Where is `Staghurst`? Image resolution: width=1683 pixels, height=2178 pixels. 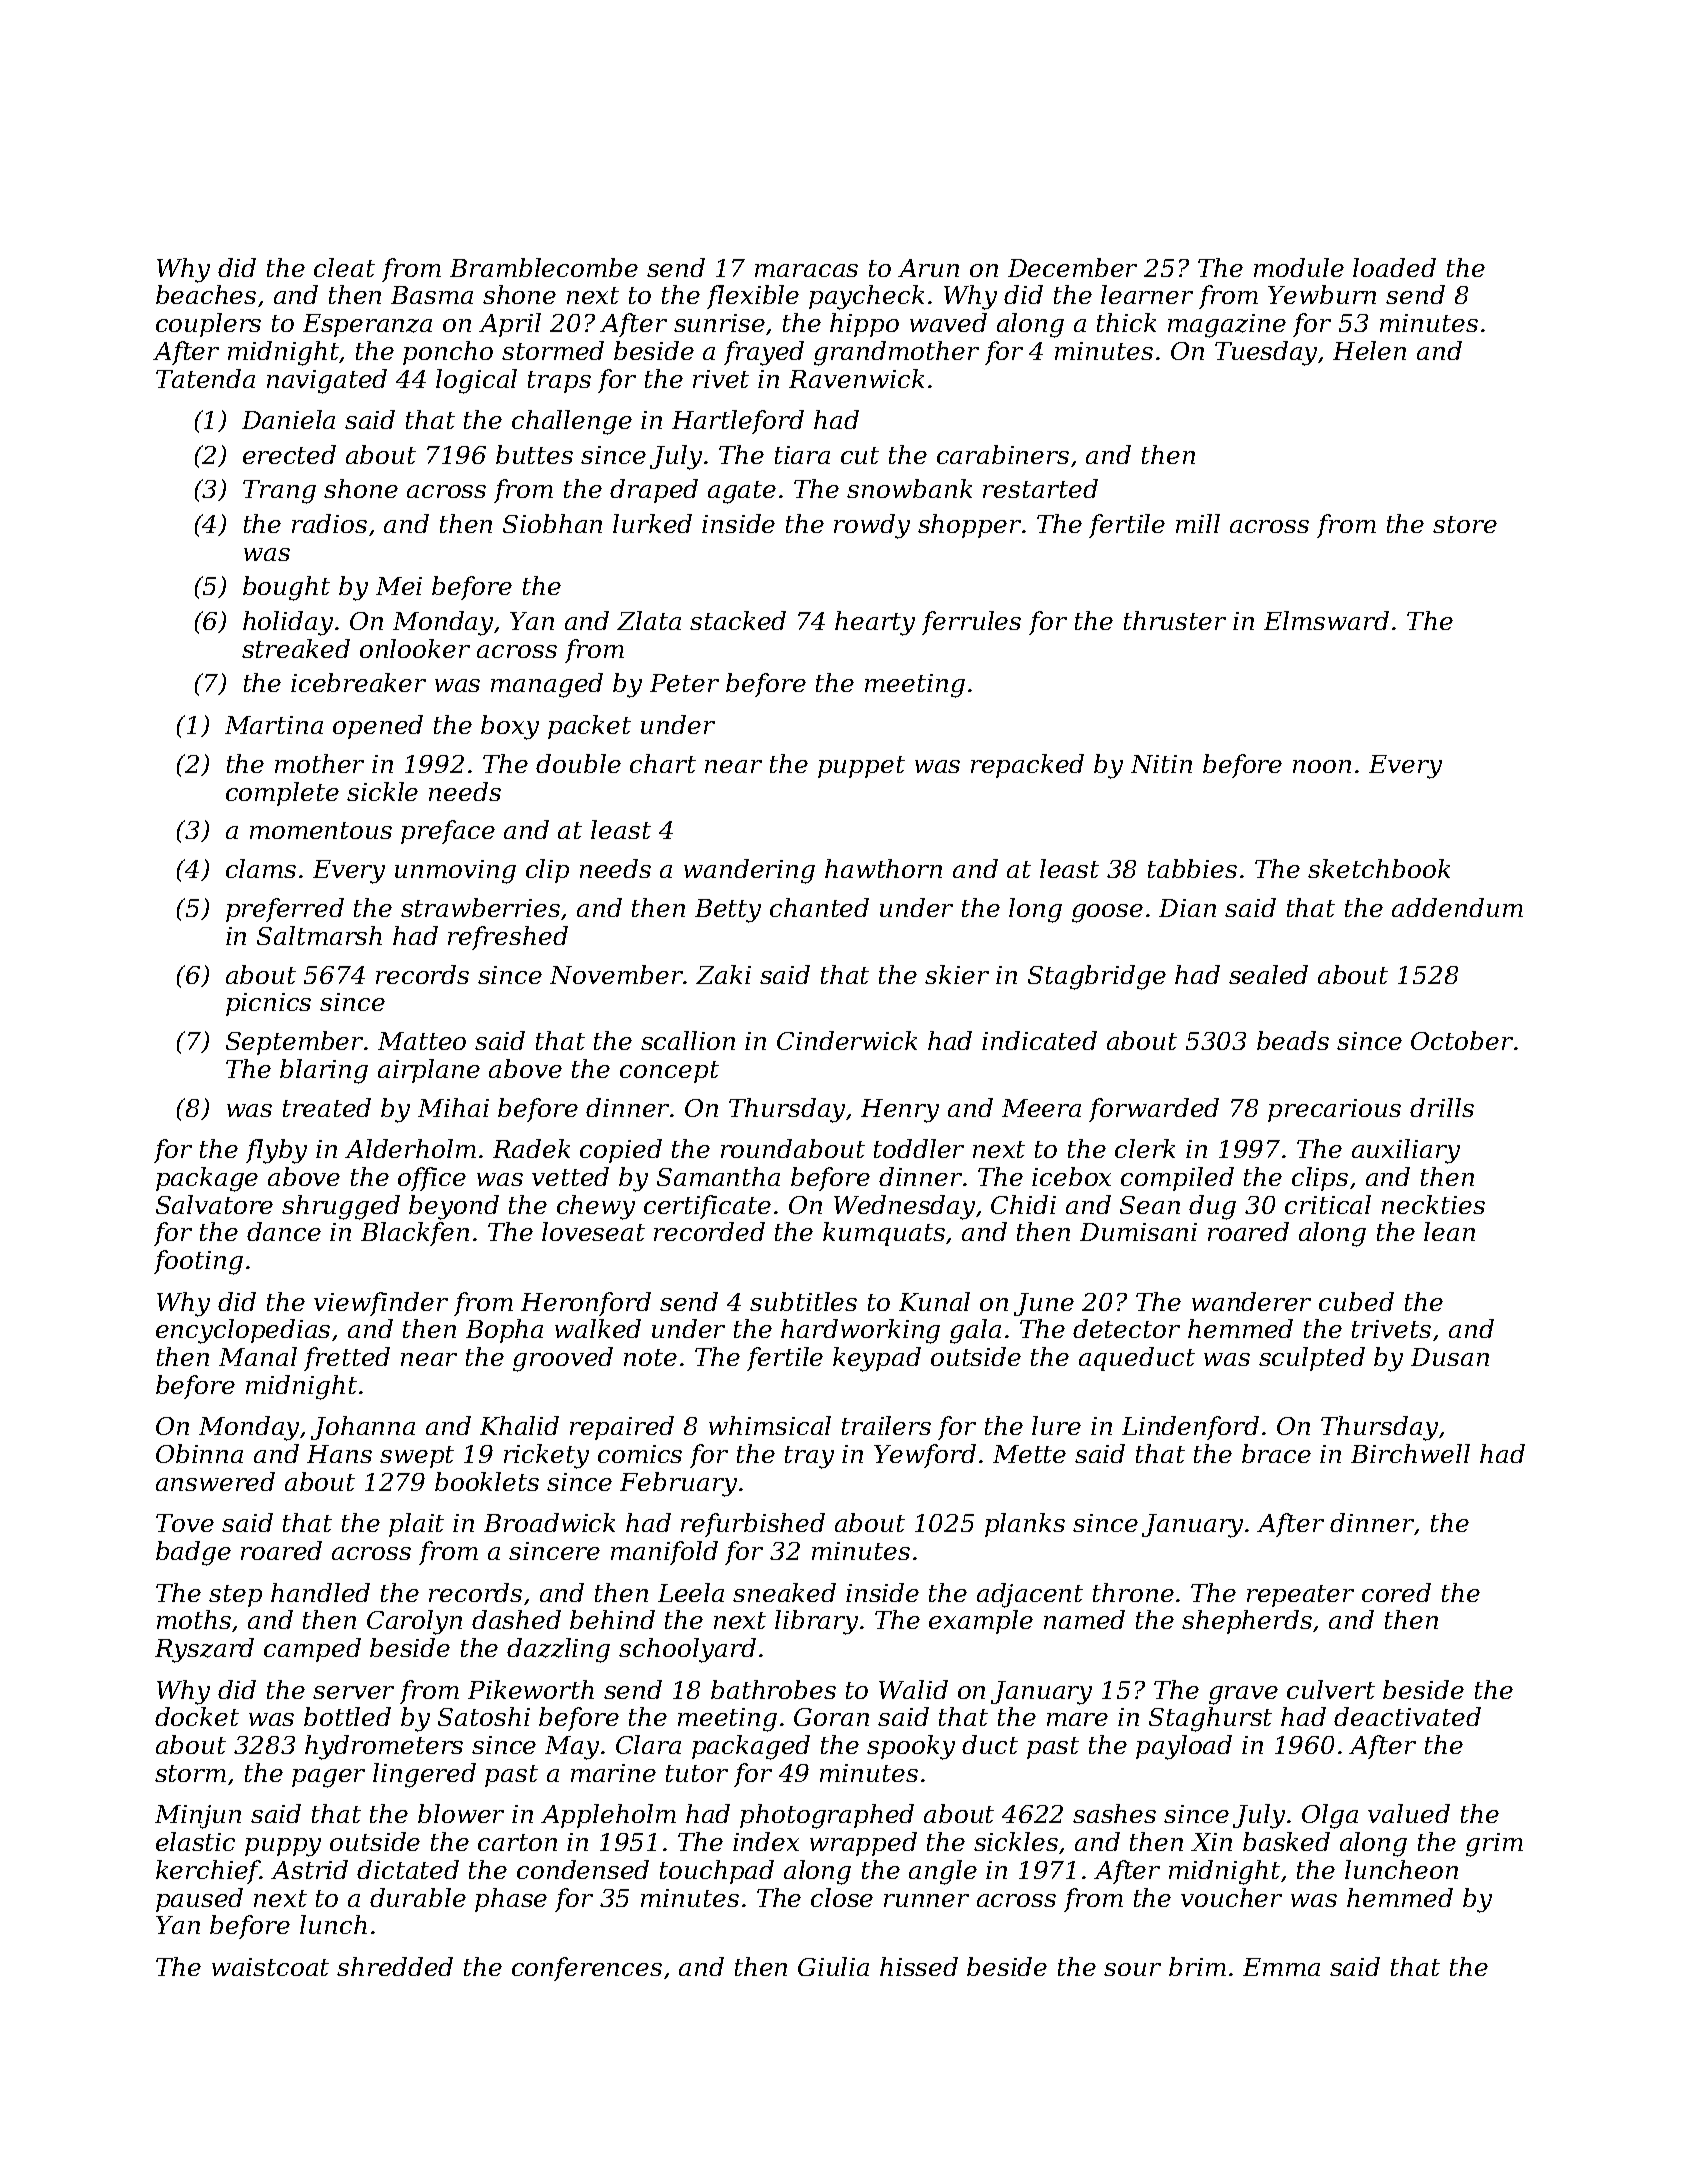 Staghurst is located at coordinates (1210, 1719).
